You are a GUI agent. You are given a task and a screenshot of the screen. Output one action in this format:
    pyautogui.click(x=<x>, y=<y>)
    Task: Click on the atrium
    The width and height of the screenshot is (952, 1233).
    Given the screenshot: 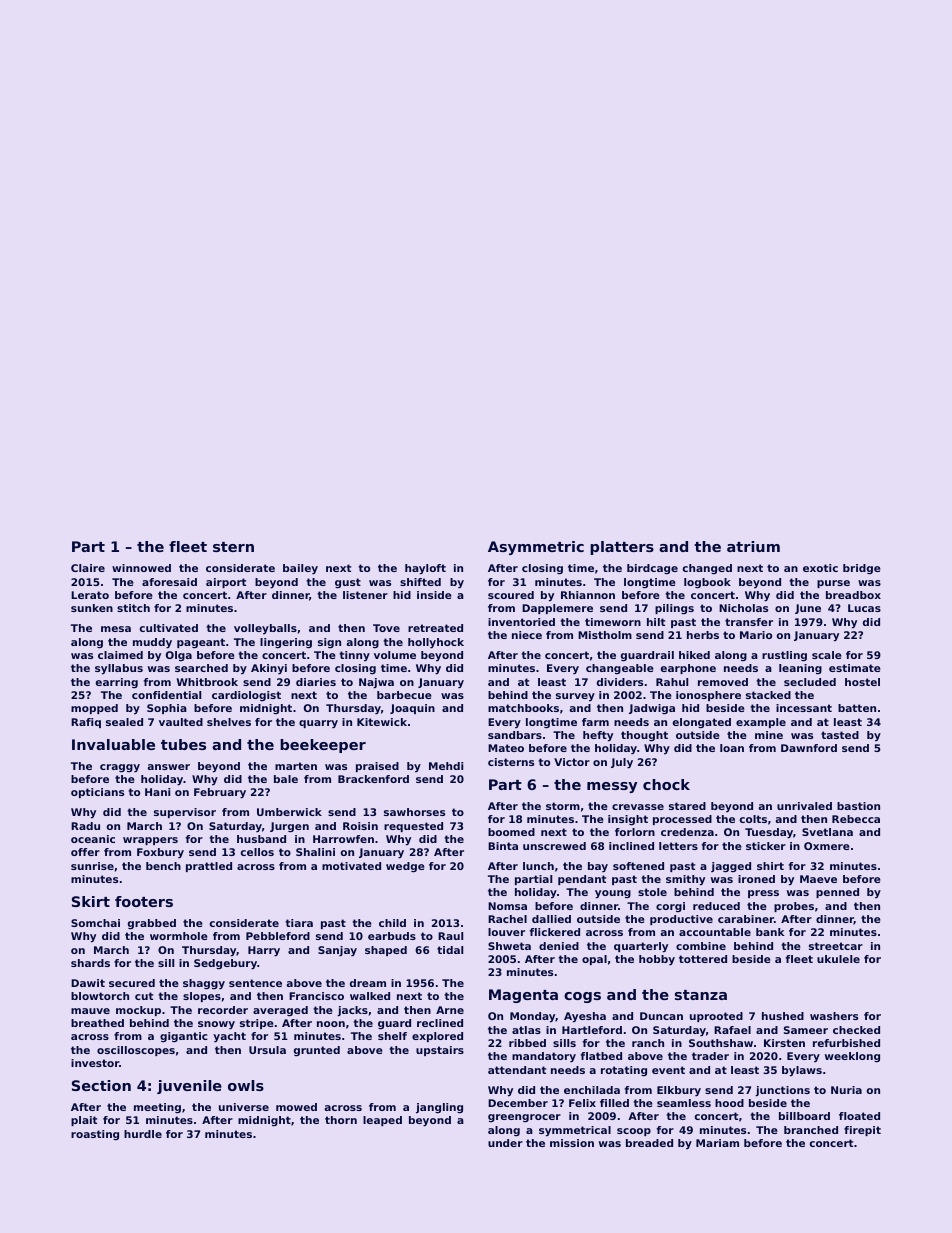 What is the action you would take?
    pyautogui.click(x=753, y=546)
